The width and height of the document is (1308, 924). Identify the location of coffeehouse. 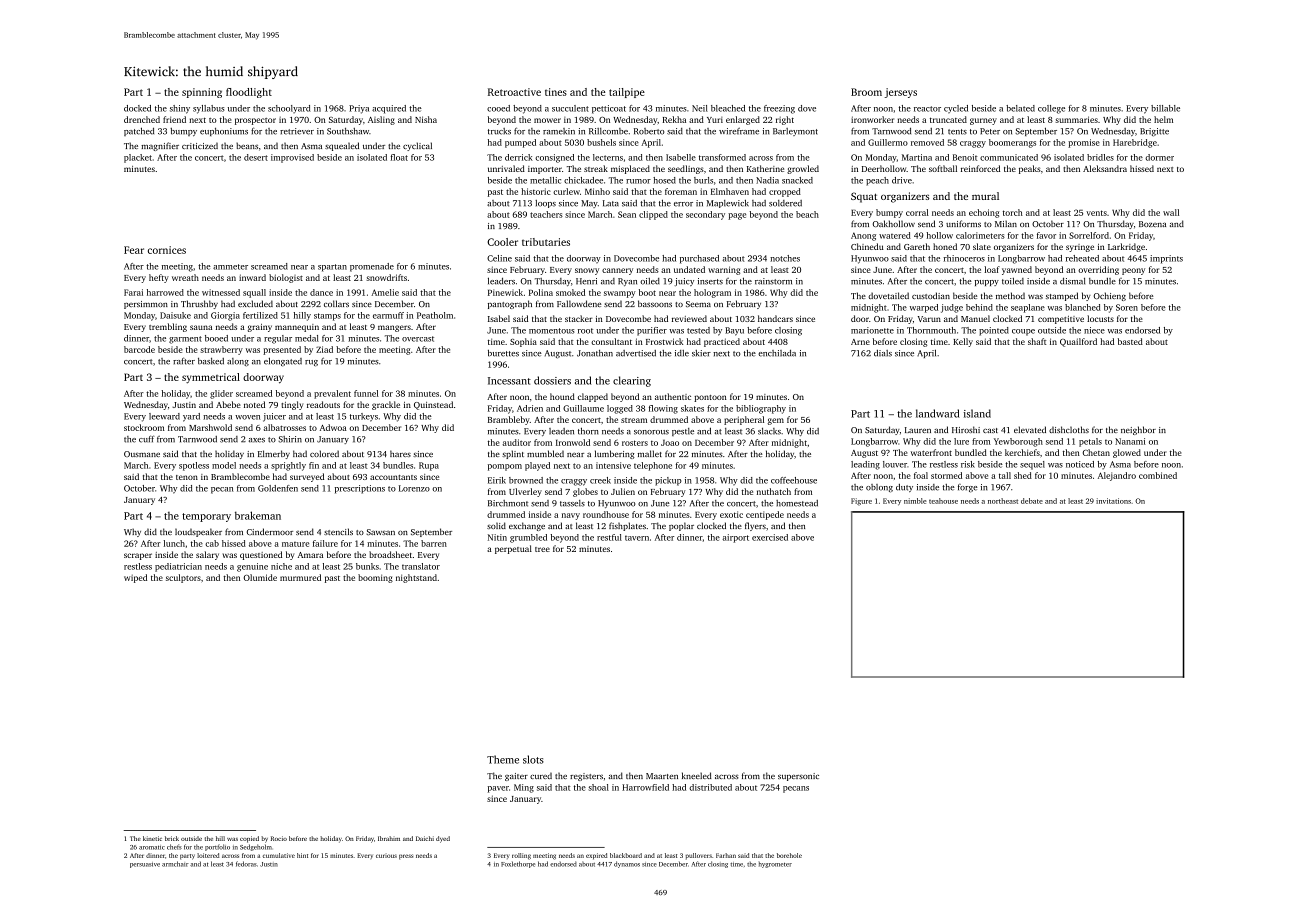
(794, 480).
